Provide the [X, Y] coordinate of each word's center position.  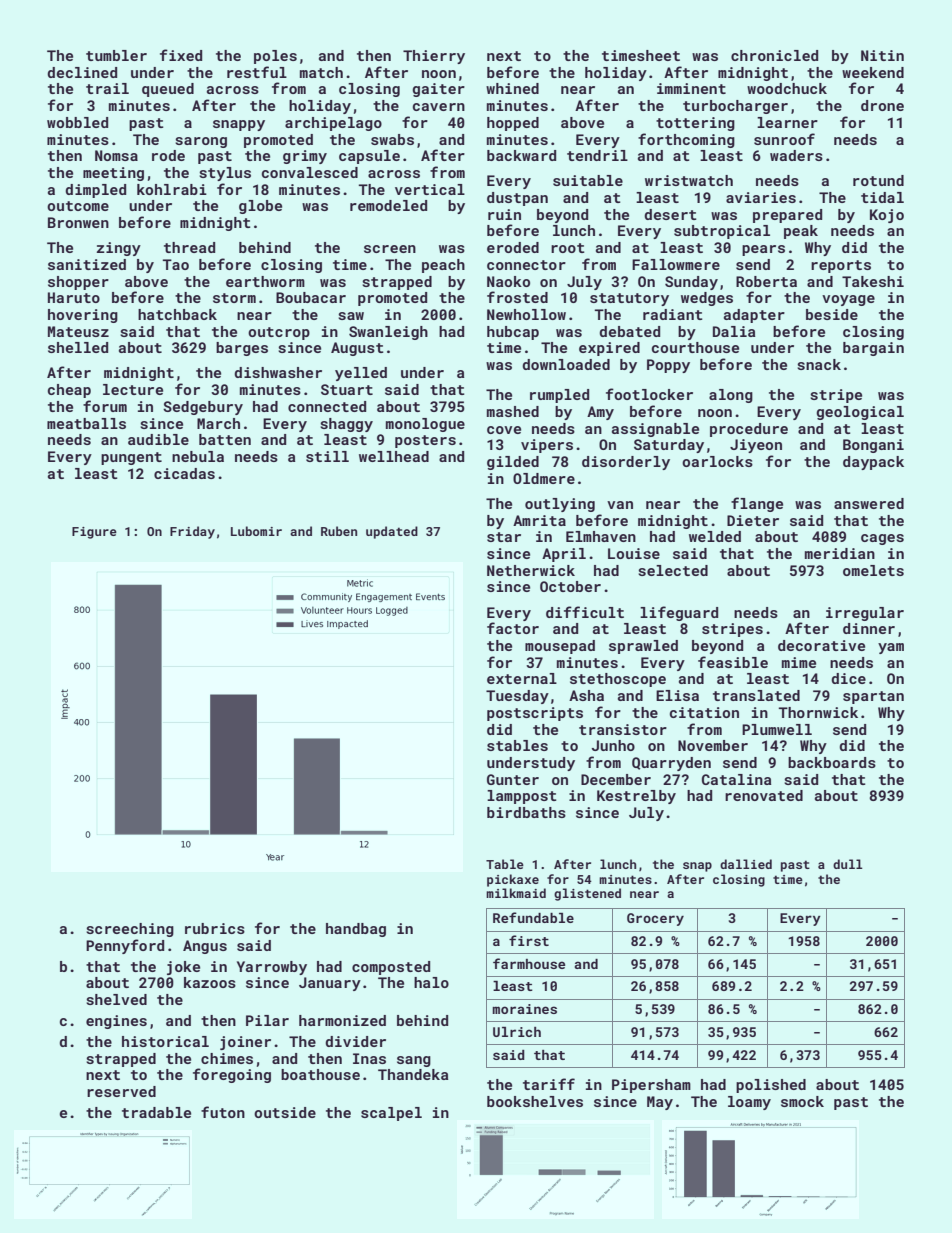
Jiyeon [756, 446]
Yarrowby [272, 968]
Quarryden [671, 764]
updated [392, 532]
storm [234, 298]
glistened [587, 894]
